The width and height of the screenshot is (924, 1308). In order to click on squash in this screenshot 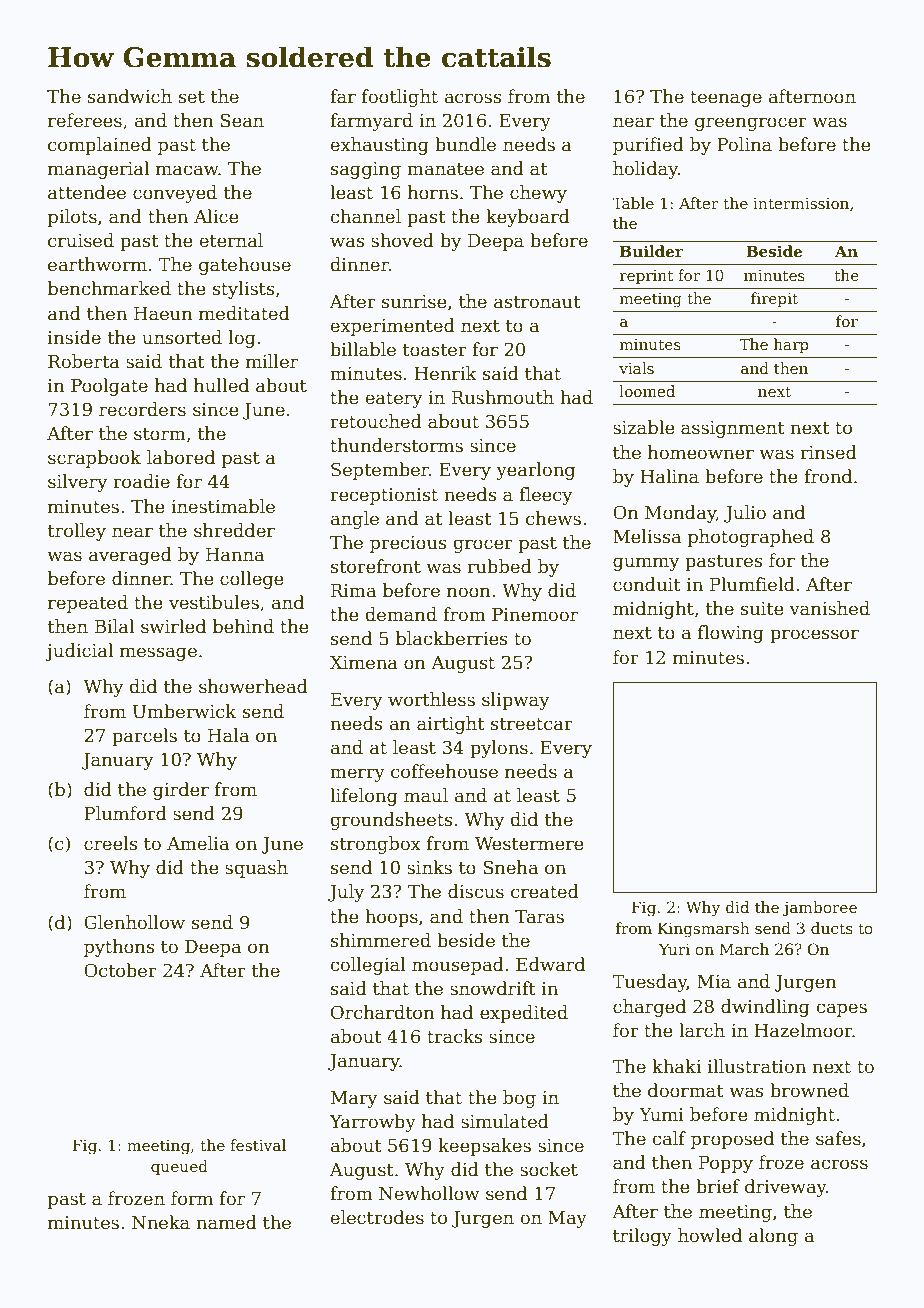, I will do `click(256, 869)`.
